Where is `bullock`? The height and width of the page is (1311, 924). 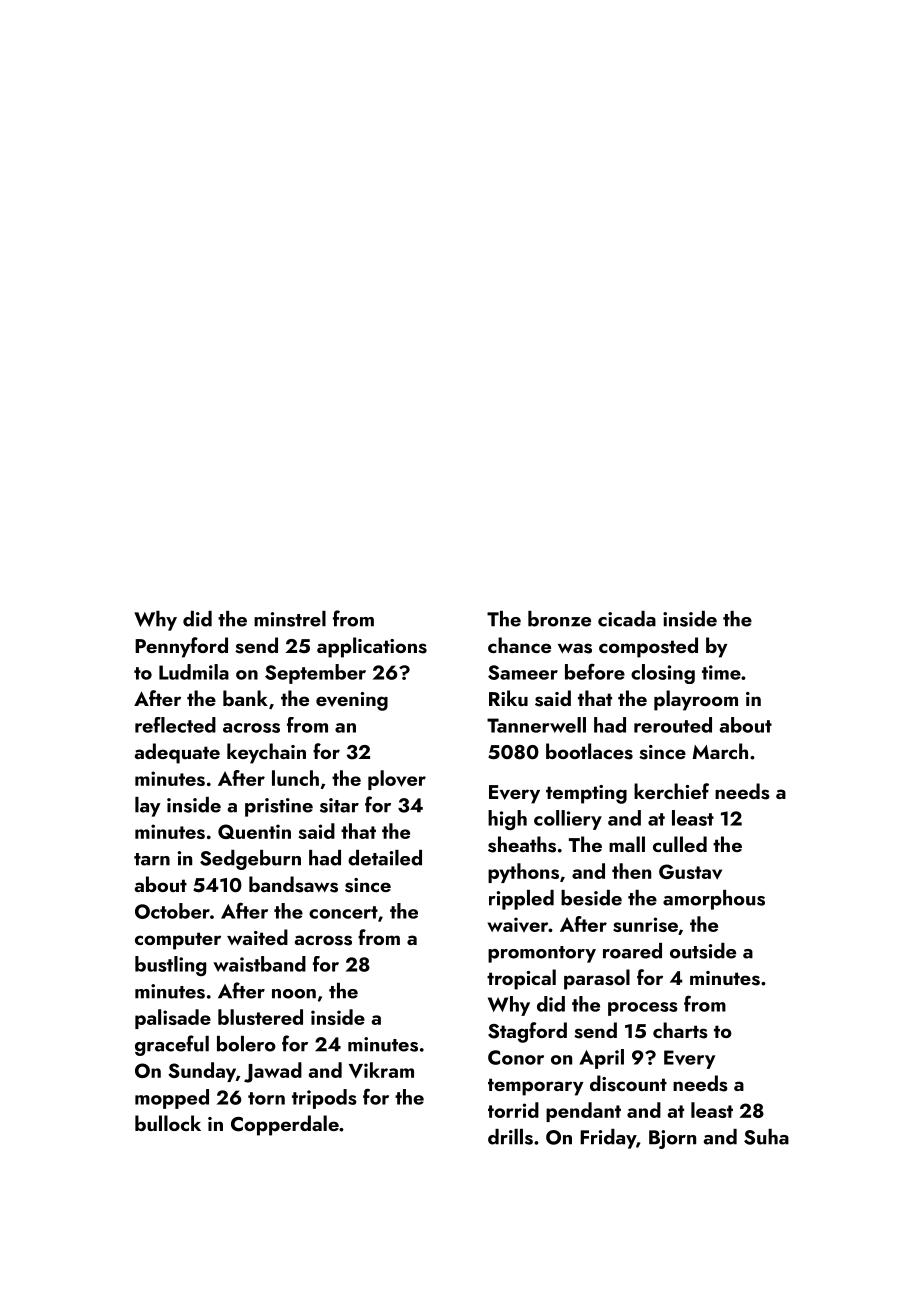 bullock is located at coordinates (168, 1123).
